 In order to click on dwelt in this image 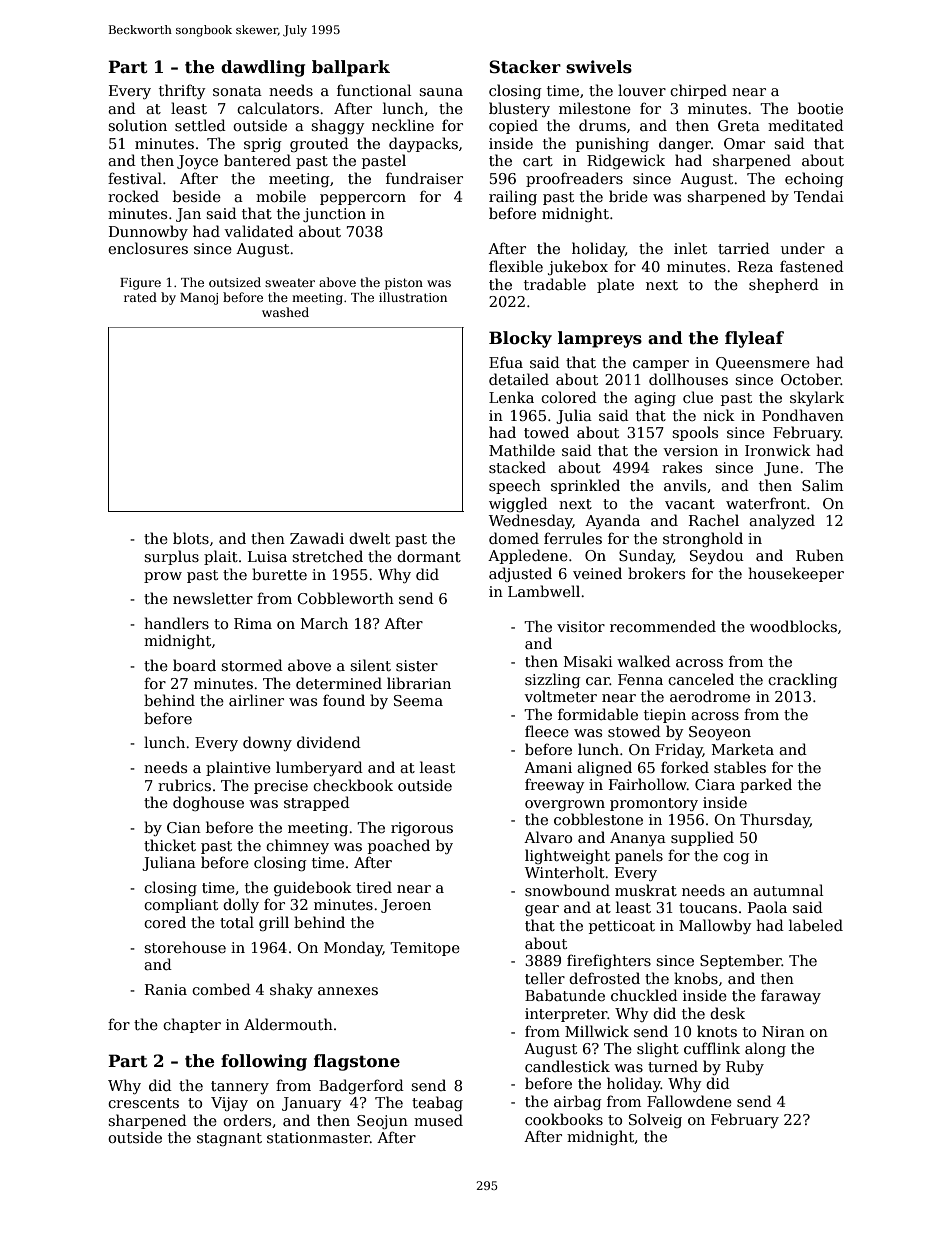, I will do `click(369, 538)`.
